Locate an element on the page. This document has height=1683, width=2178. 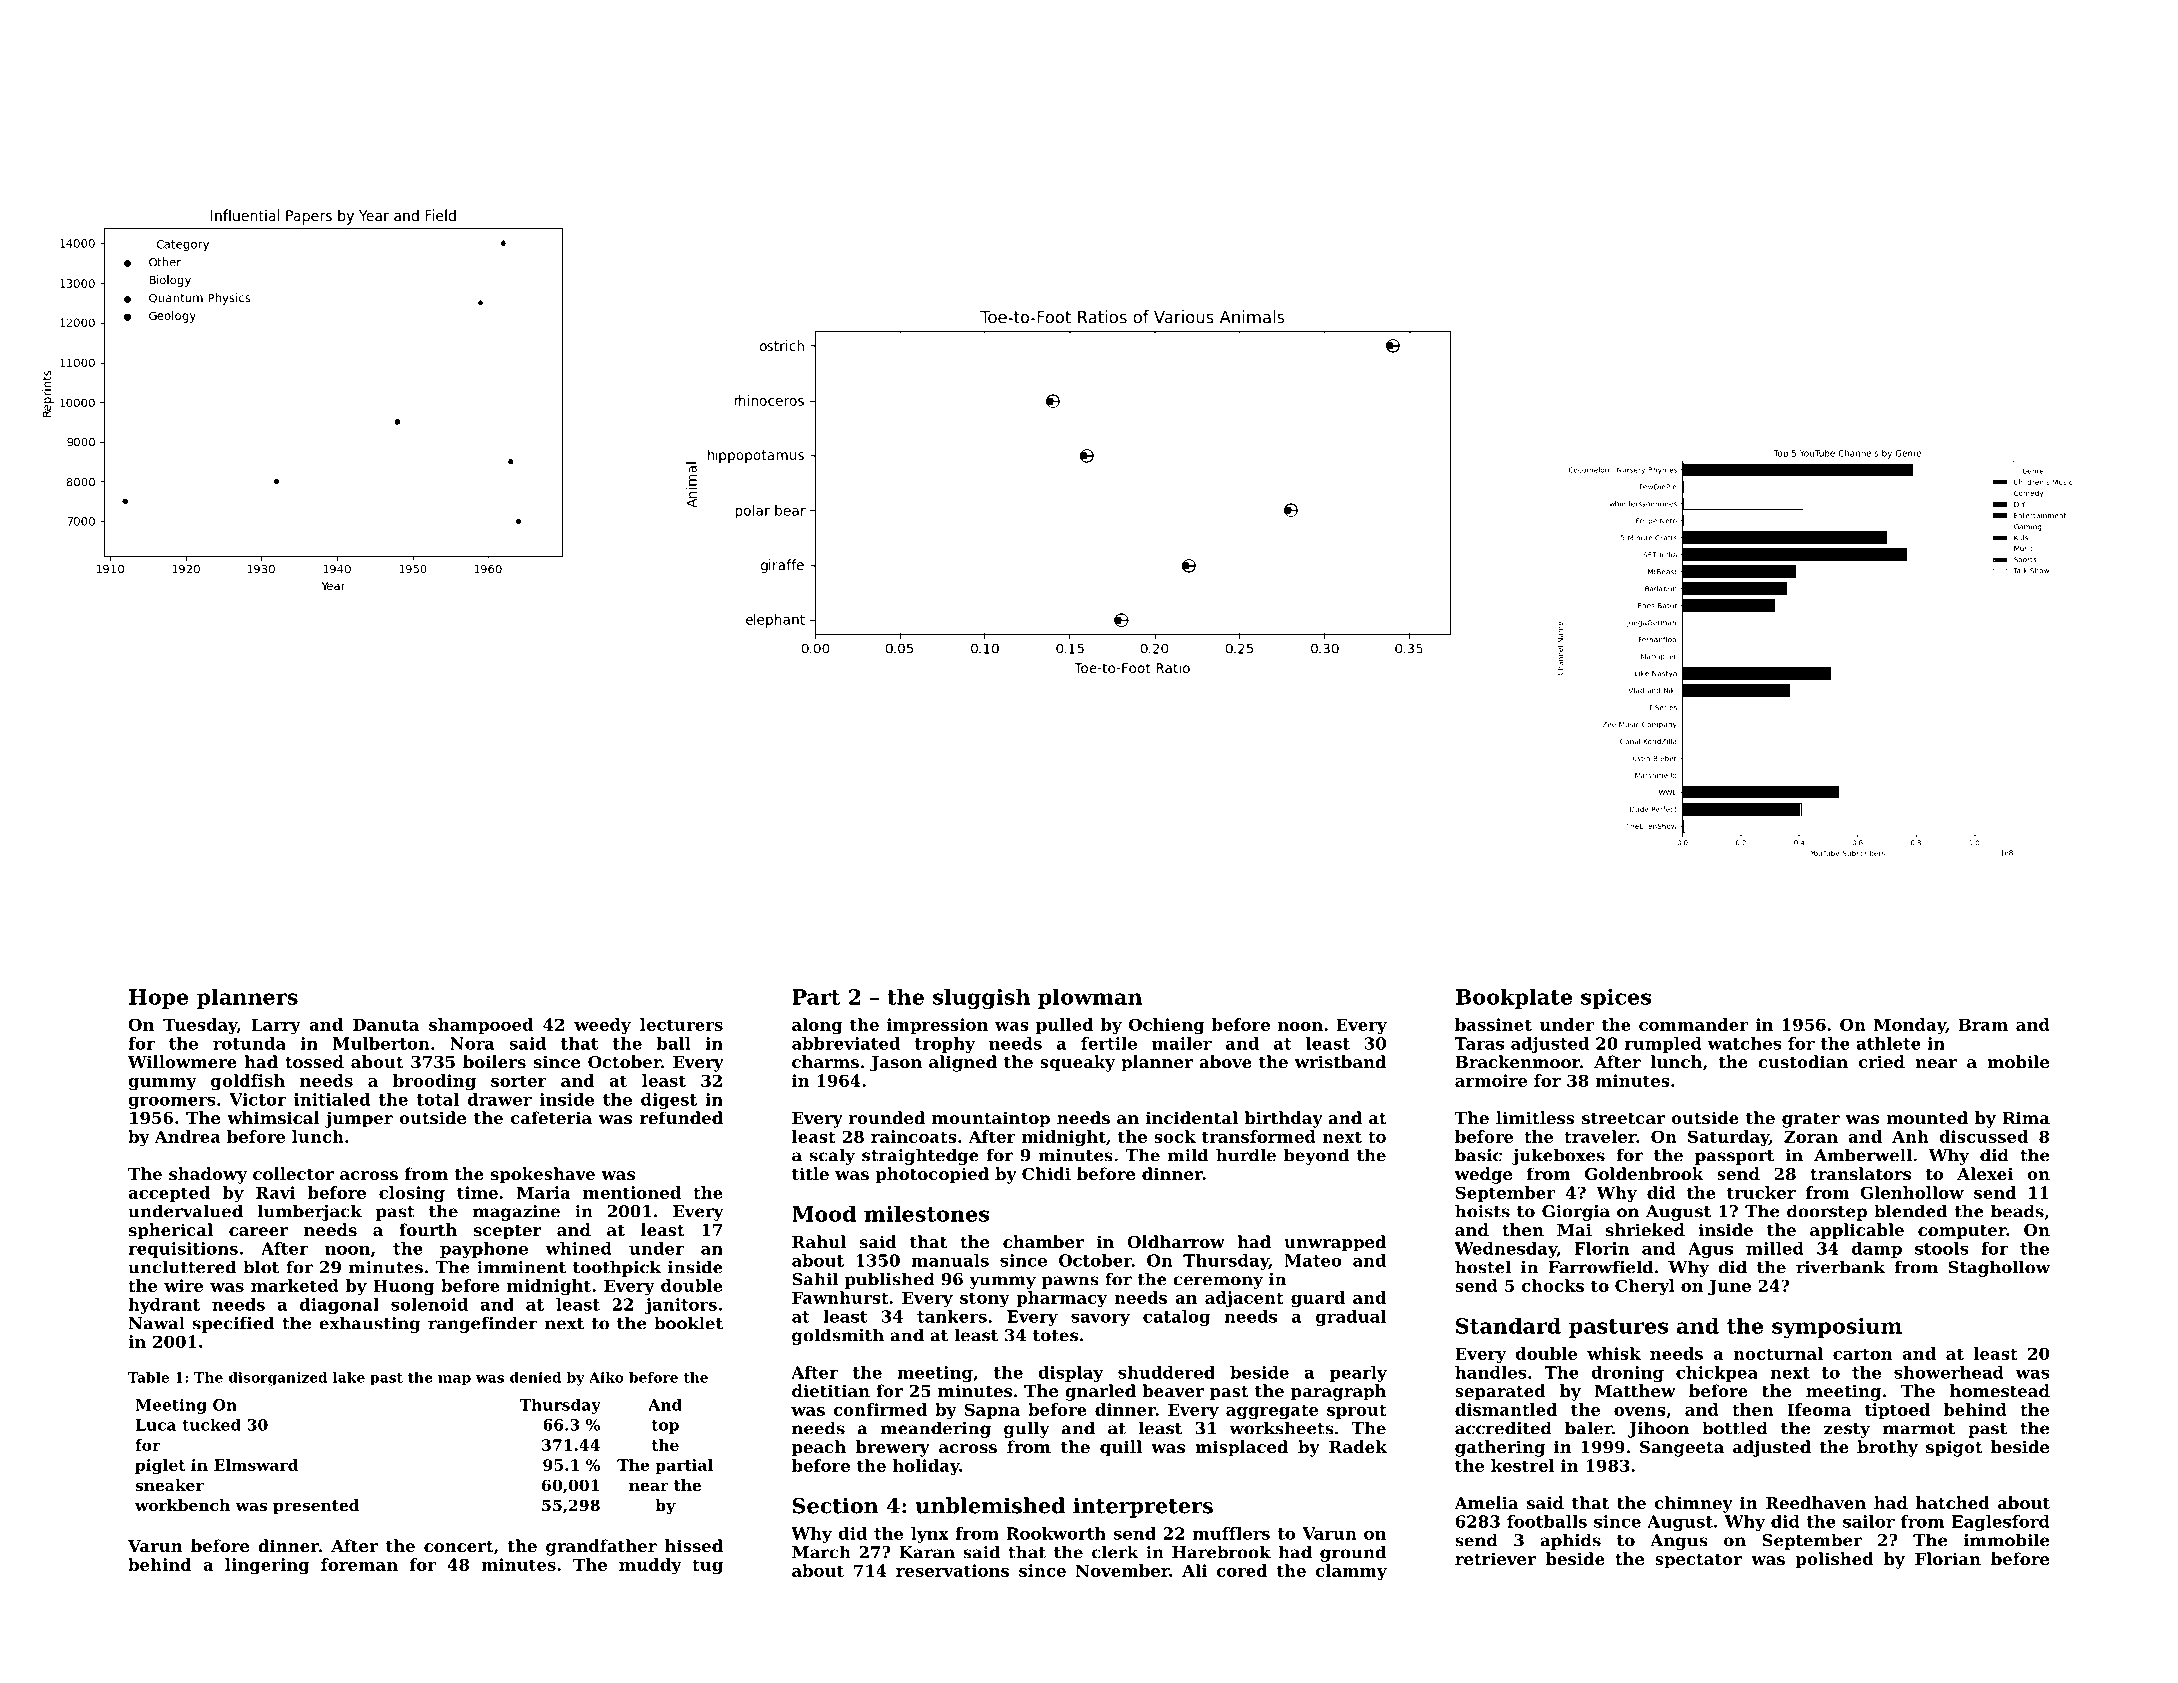
brewery is located at coordinates (893, 1448).
